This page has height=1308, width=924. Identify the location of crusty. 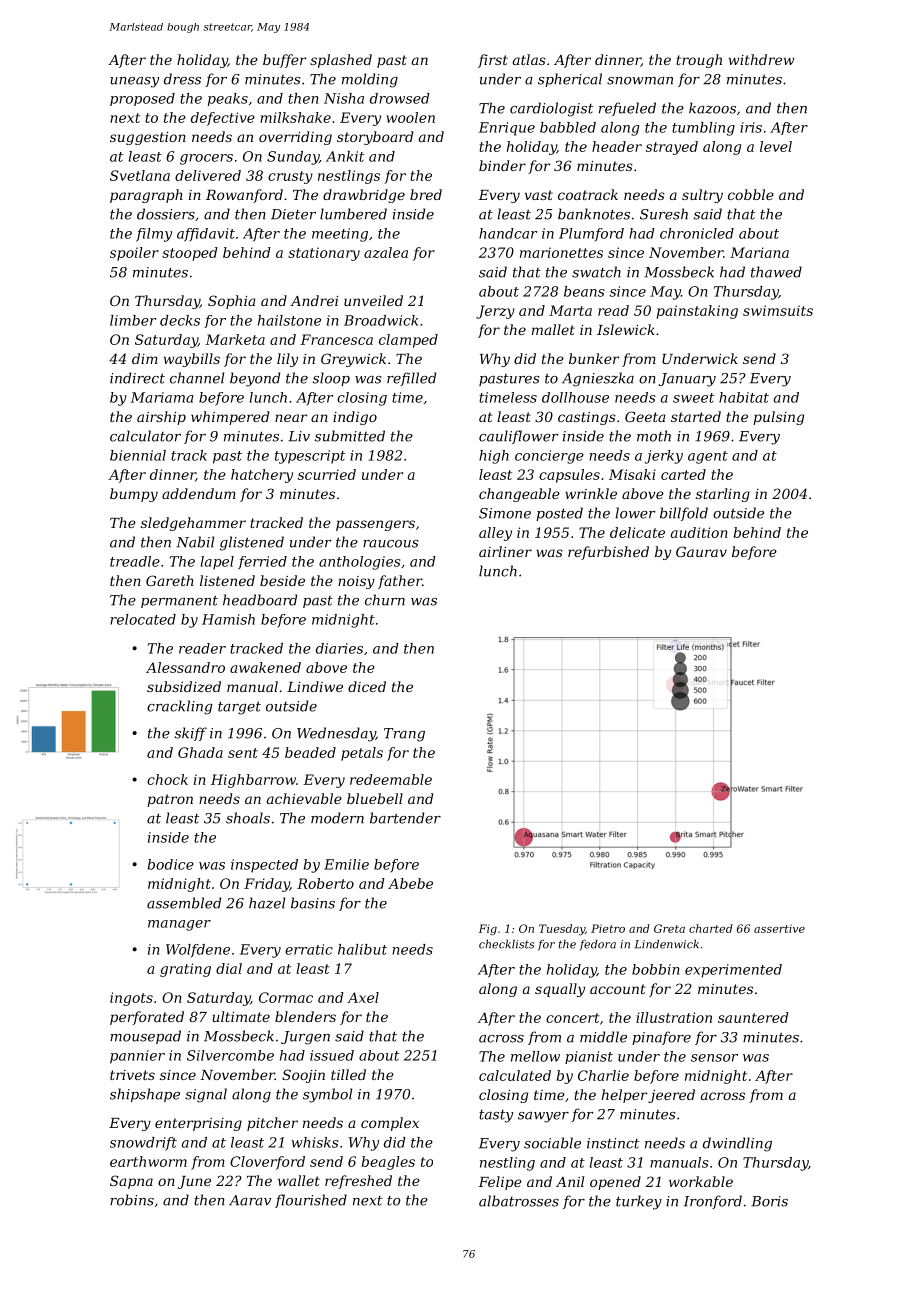
(290, 177).
